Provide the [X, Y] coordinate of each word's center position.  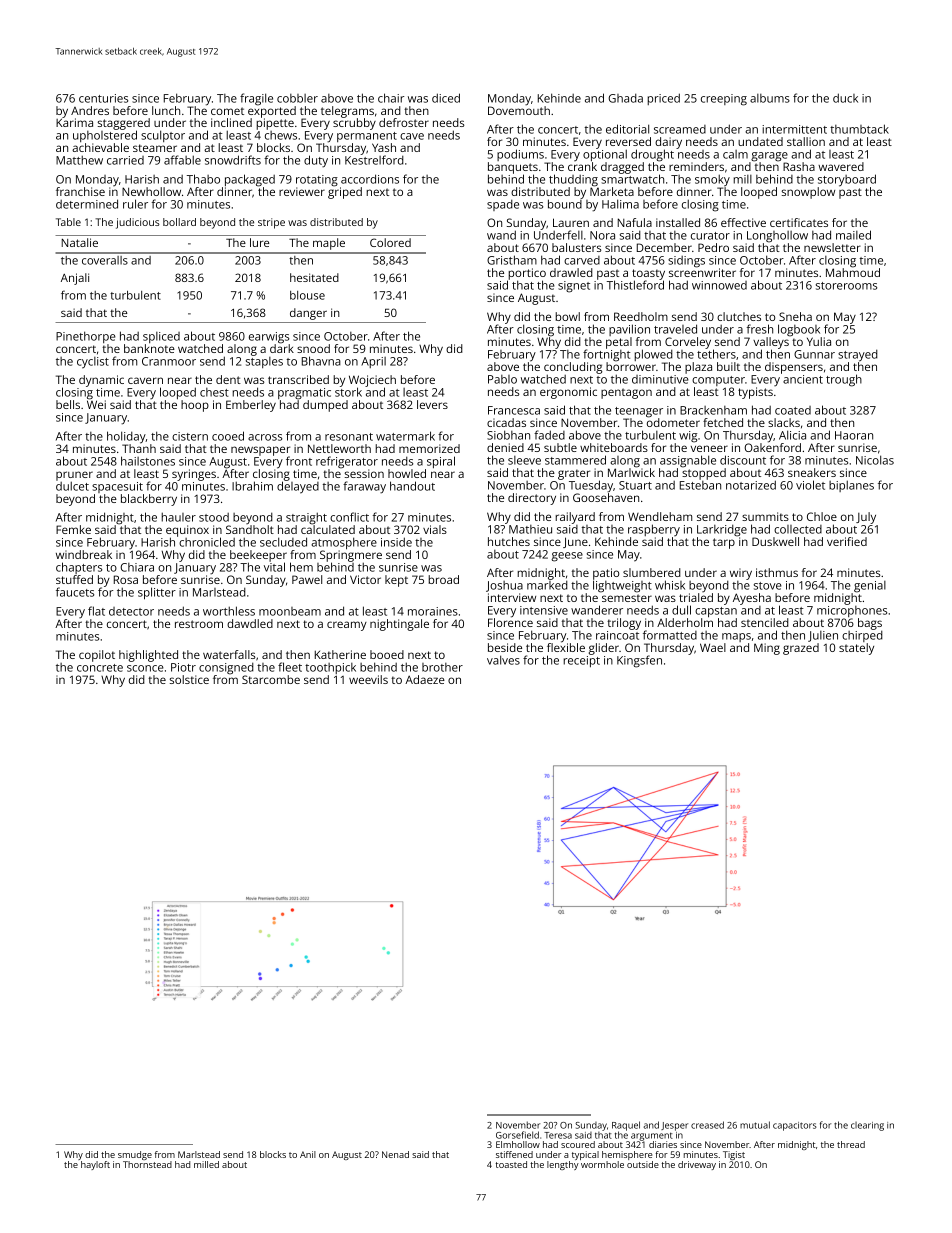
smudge [135, 1155]
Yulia [819, 341]
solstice [189, 679]
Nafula [635, 222]
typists [755, 393]
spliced [161, 337]
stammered [575, 460]
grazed [801, 649]
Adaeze [425, 679]
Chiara [137, 567]
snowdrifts [233, 160]
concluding [573, 368]
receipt [581, 661]
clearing [867, 1126]
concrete [100, 668]
